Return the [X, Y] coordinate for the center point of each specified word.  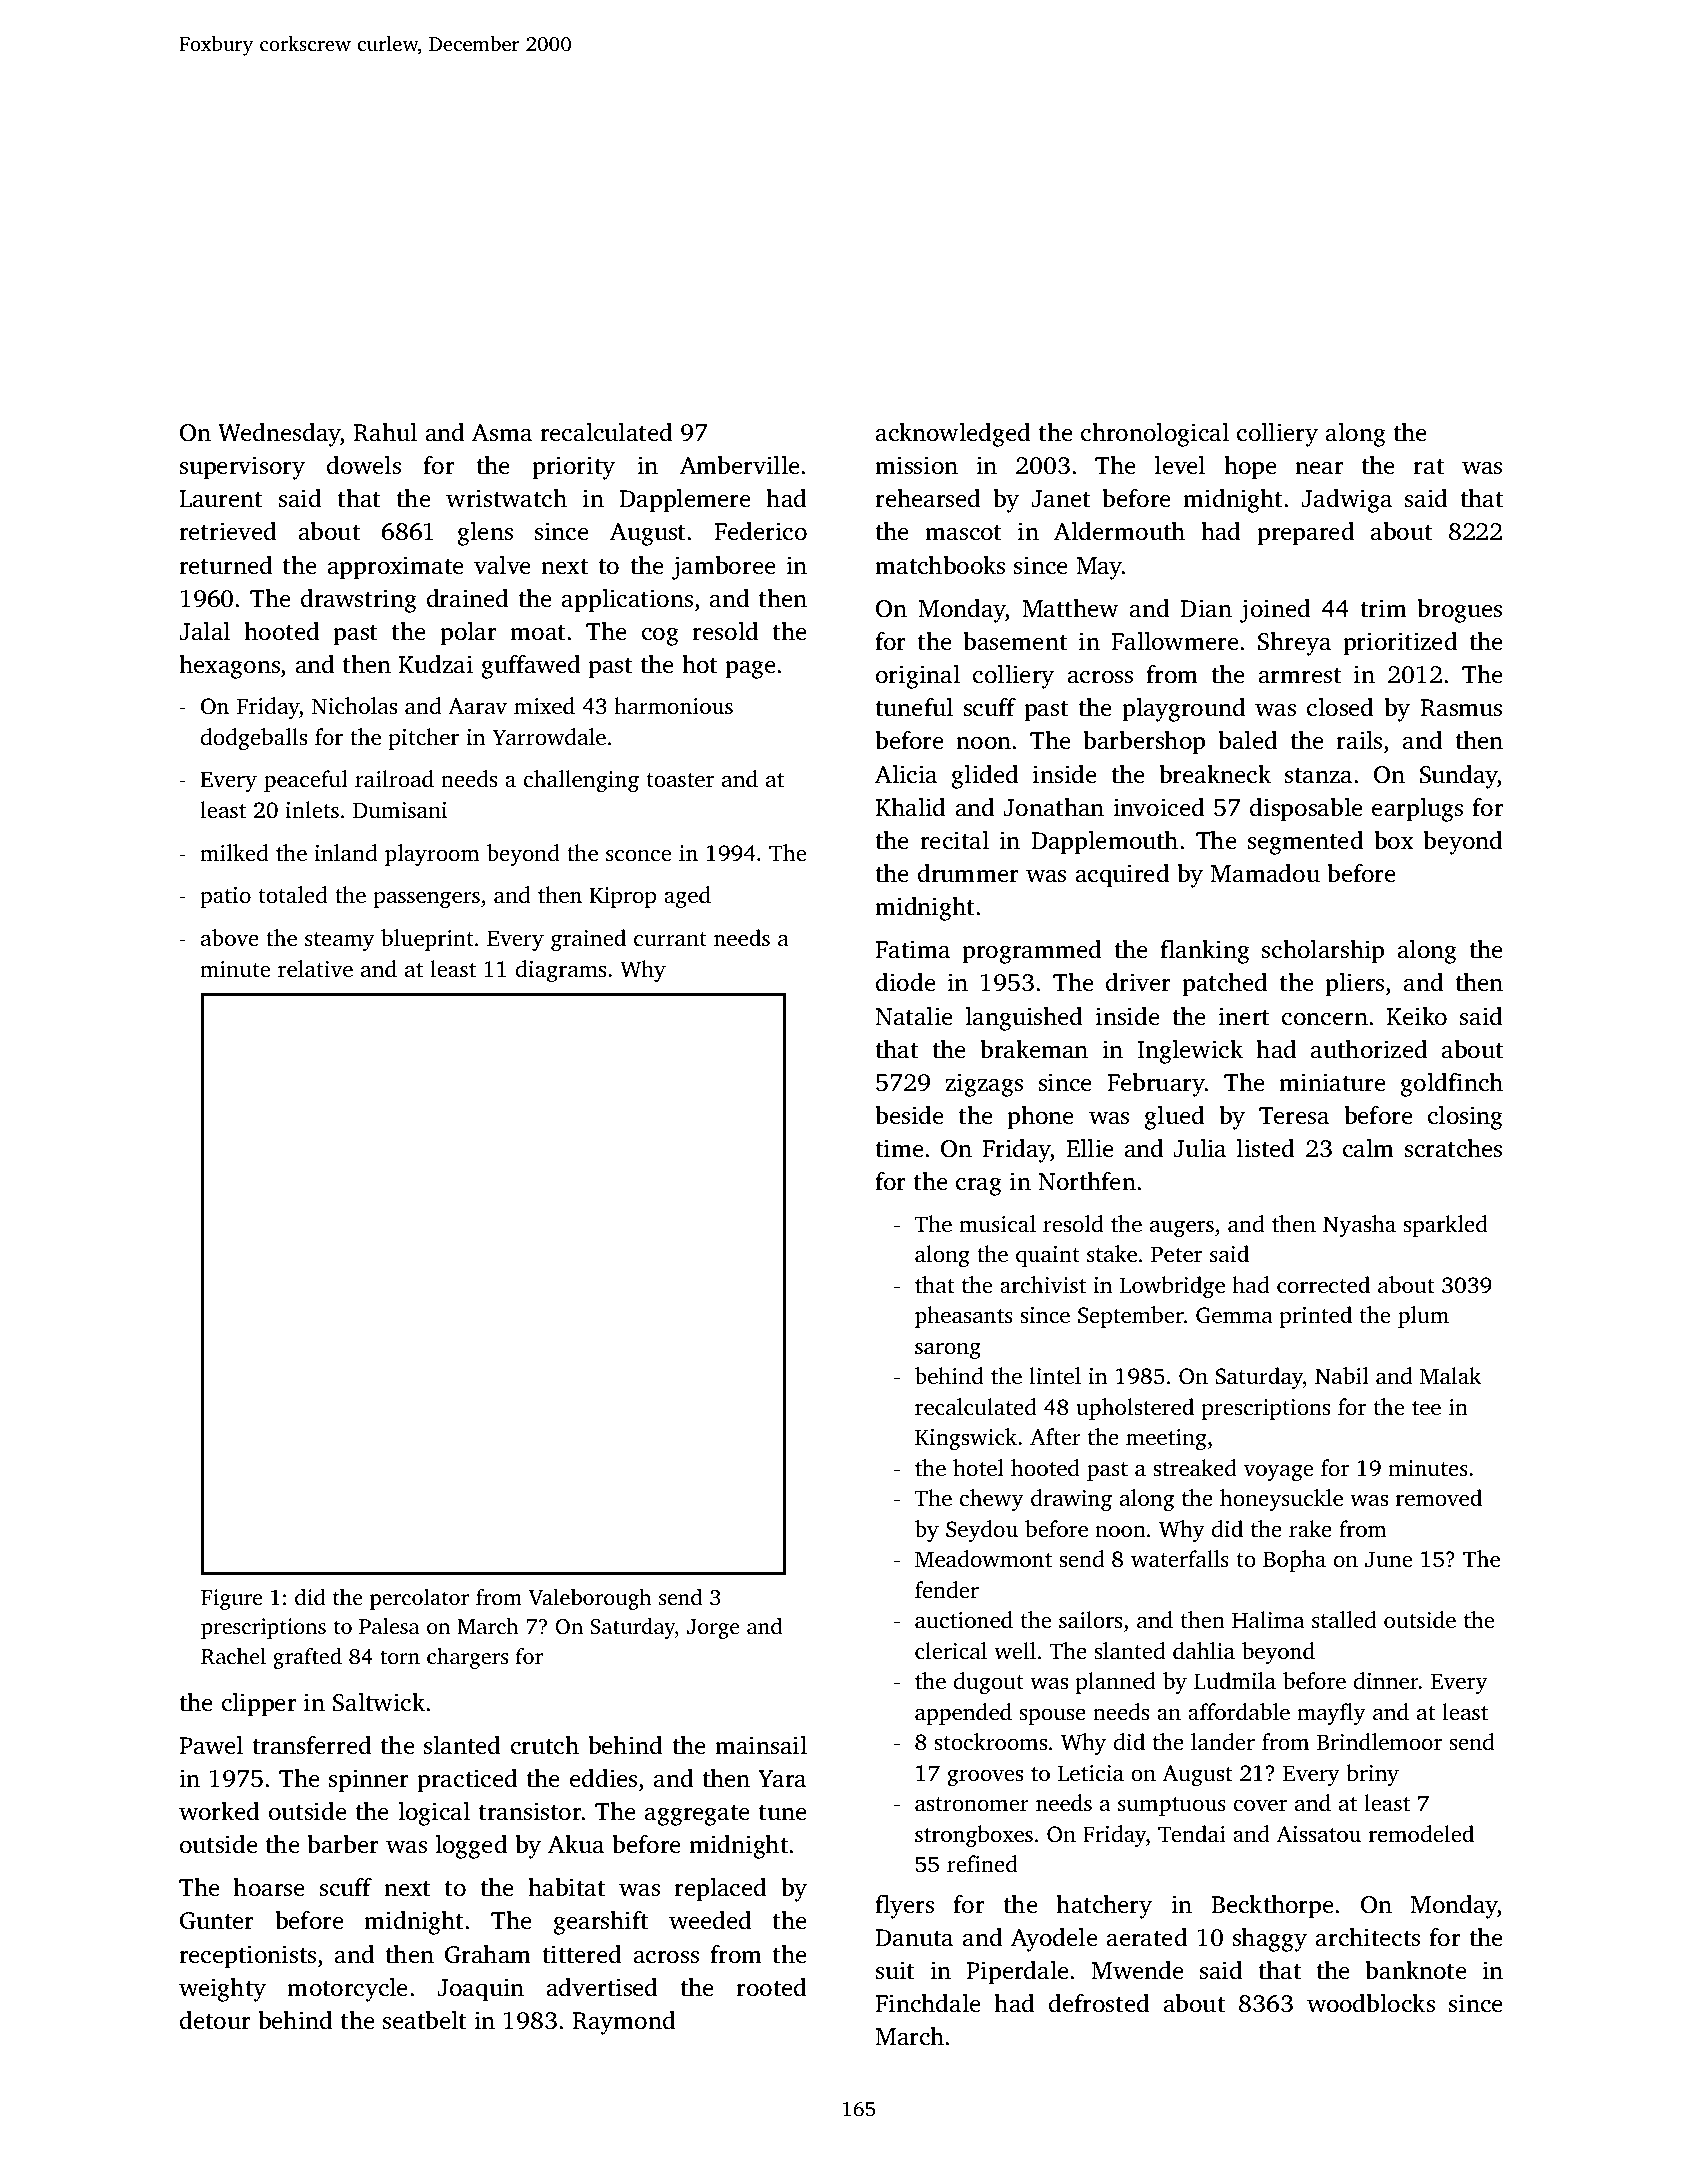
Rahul [385, 432]
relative [315, 969]
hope [1250, 468]
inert [1244, 1016]
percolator [419, 1599]
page [750, 670]
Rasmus [1461, 708]
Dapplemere [685, 501]
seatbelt [424, 2020]
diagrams [561, 971]
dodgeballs [254, 739]
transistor [530, 1811]
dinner [1386, 1681]
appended [963, 1714]
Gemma [1234, 1315]
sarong [948, 1351]
